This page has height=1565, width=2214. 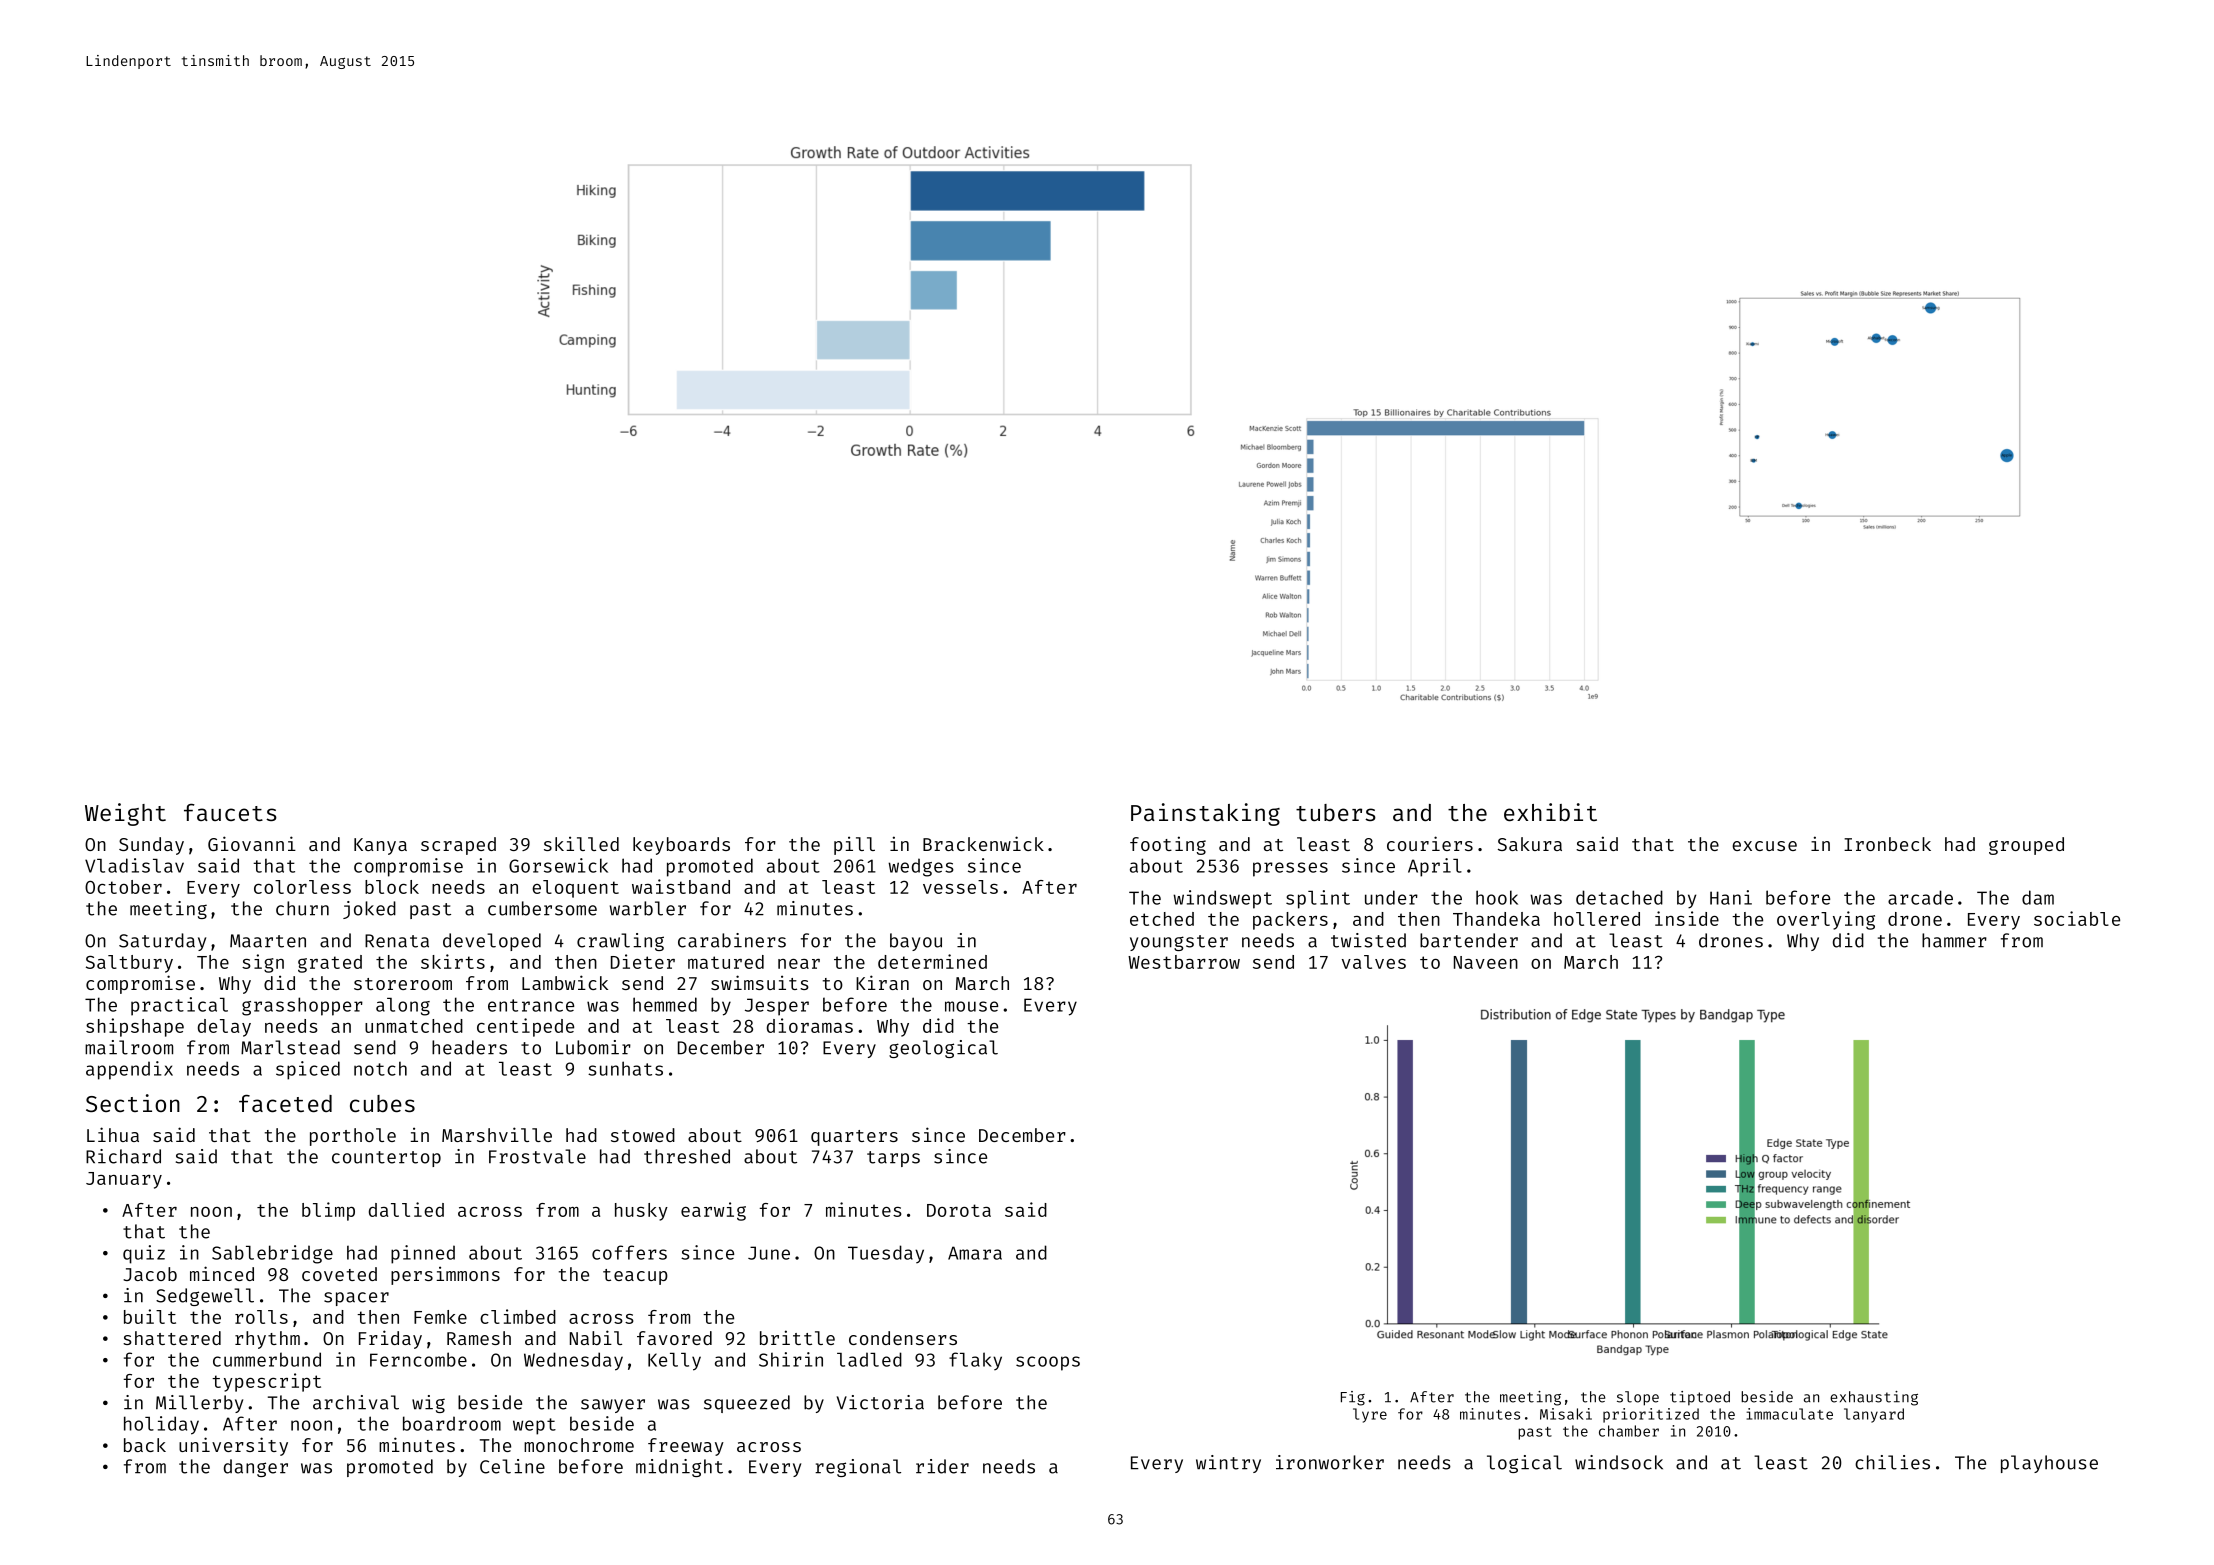 What do you see at coordinates (1619, 1462) in the page?
I see `windsock` at bounding box center [1619, 1462].
